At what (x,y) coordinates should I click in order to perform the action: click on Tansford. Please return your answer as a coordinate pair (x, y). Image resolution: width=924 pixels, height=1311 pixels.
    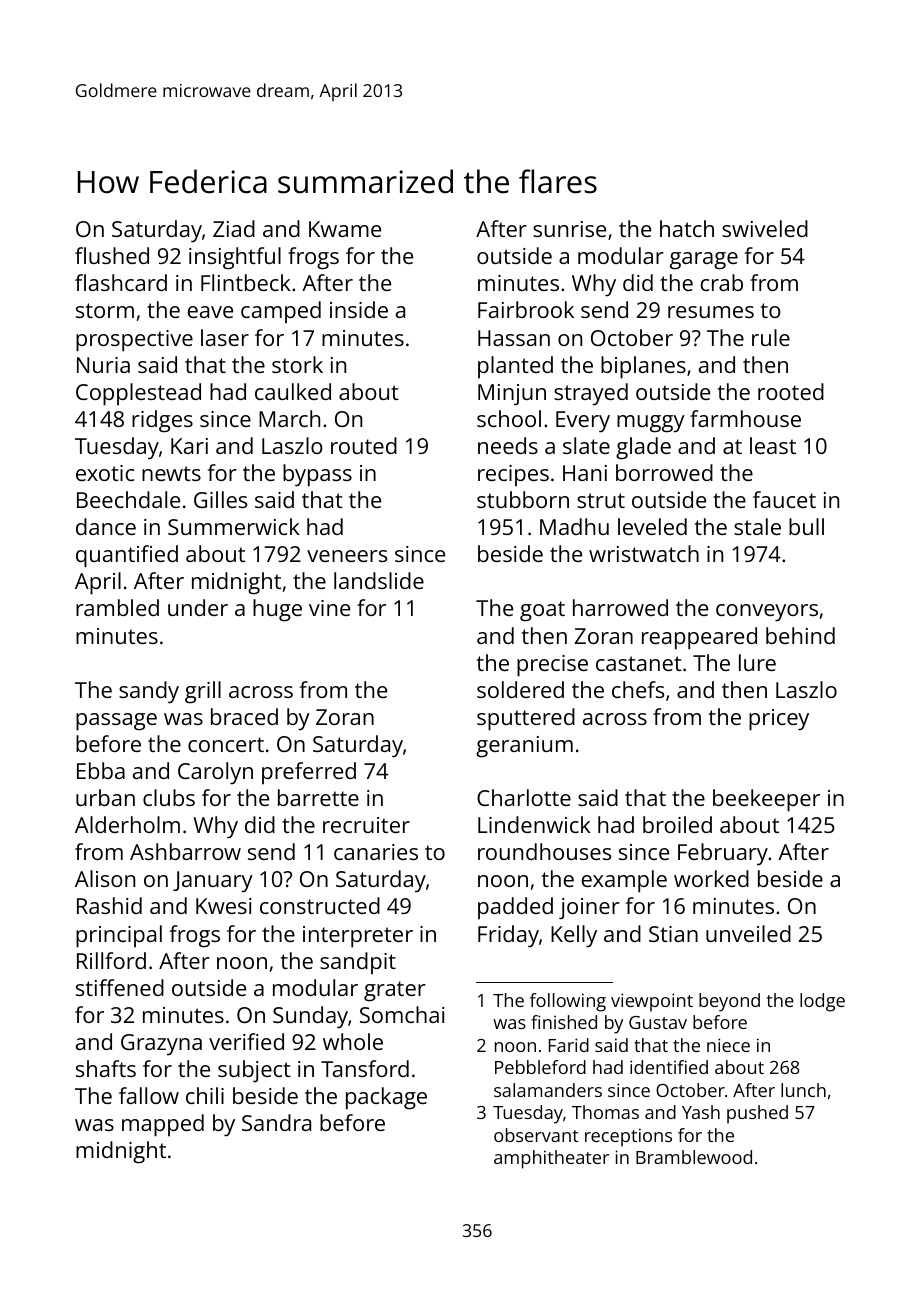
    Looking at the image, I should click on (365, 1068).
